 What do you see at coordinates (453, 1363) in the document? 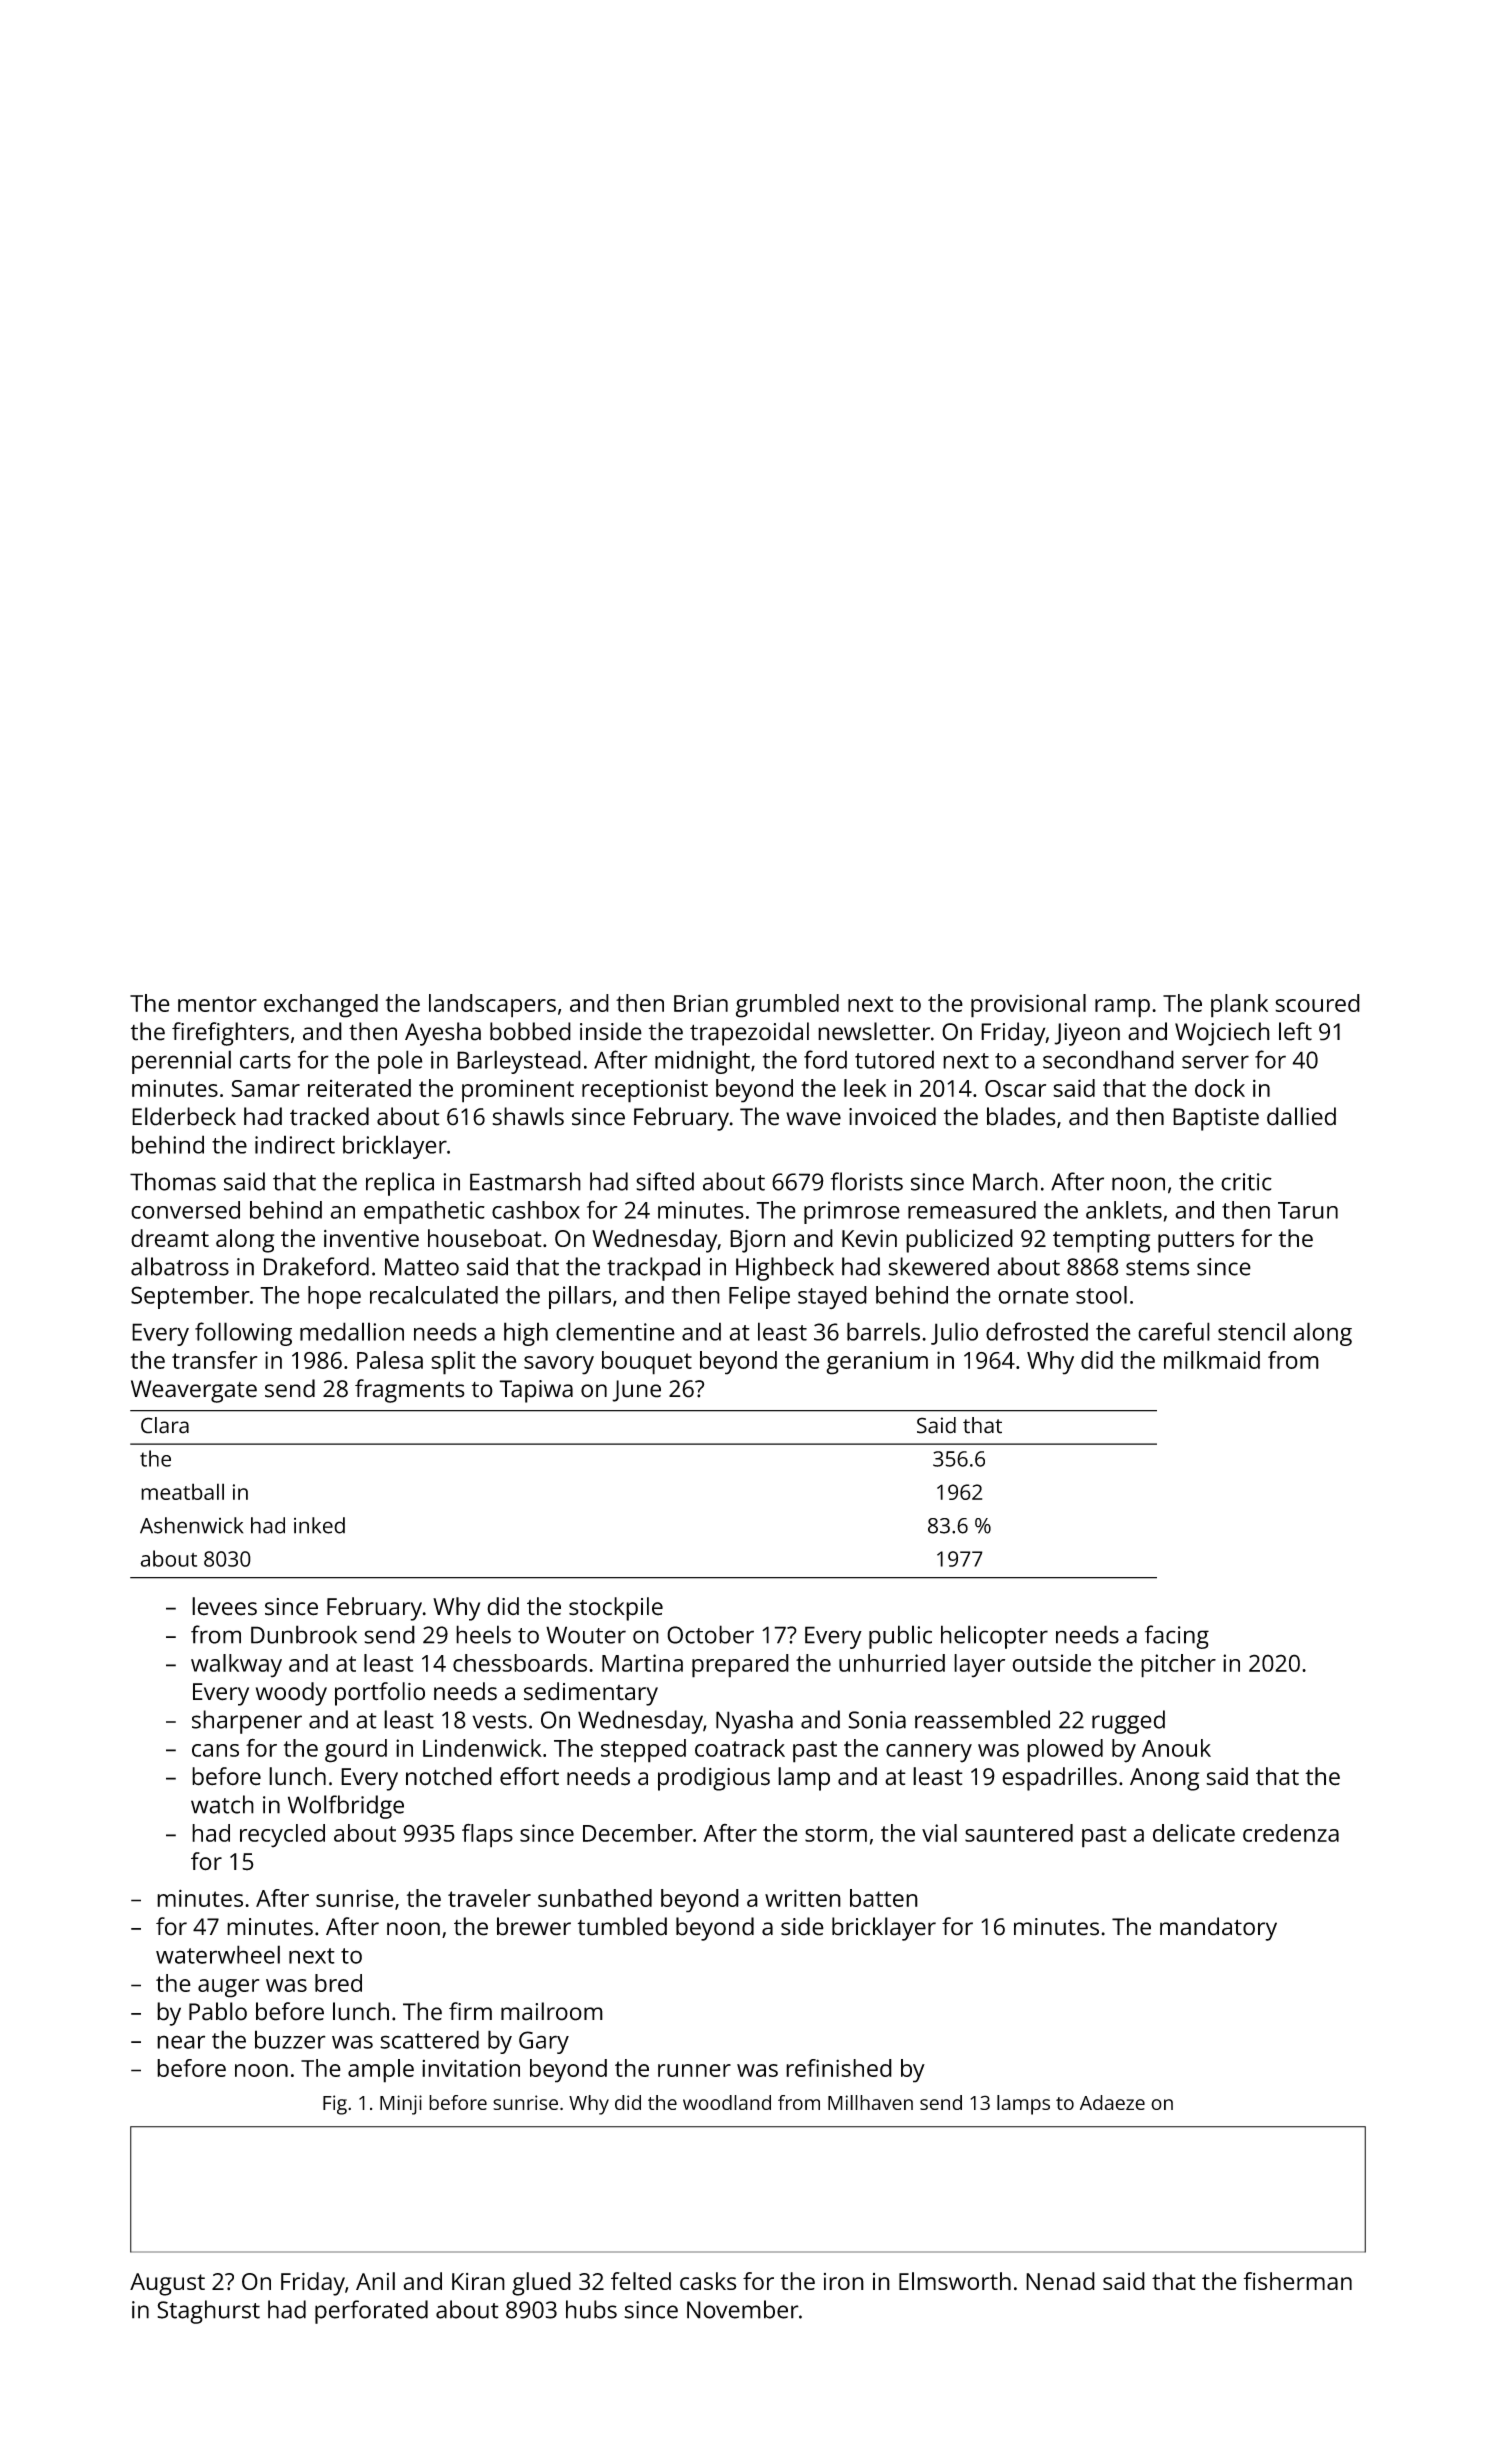
I see `split` at bounding box center [453, 1363].
